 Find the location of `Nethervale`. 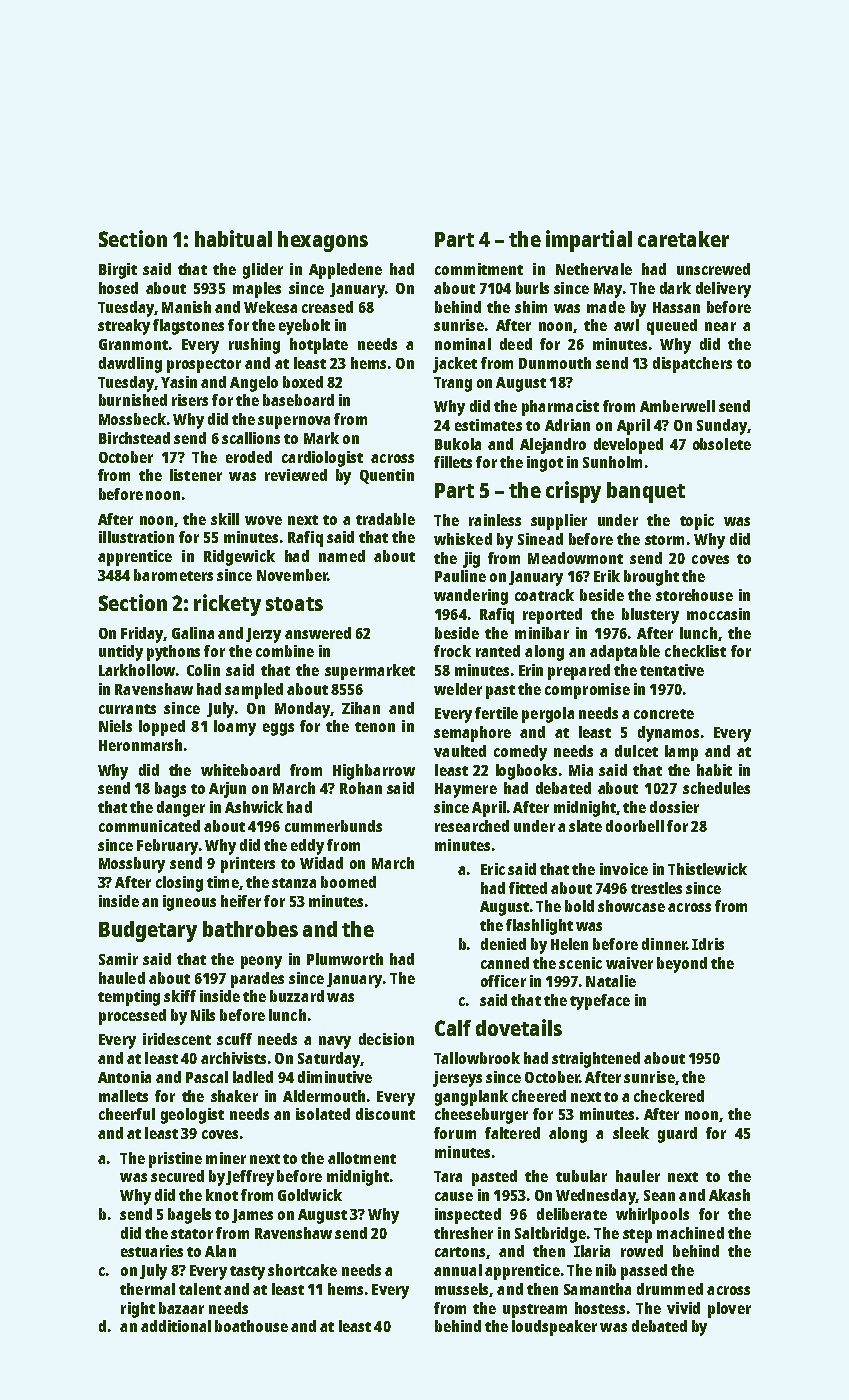

Nethervale is located at coordinates (594, 269).
